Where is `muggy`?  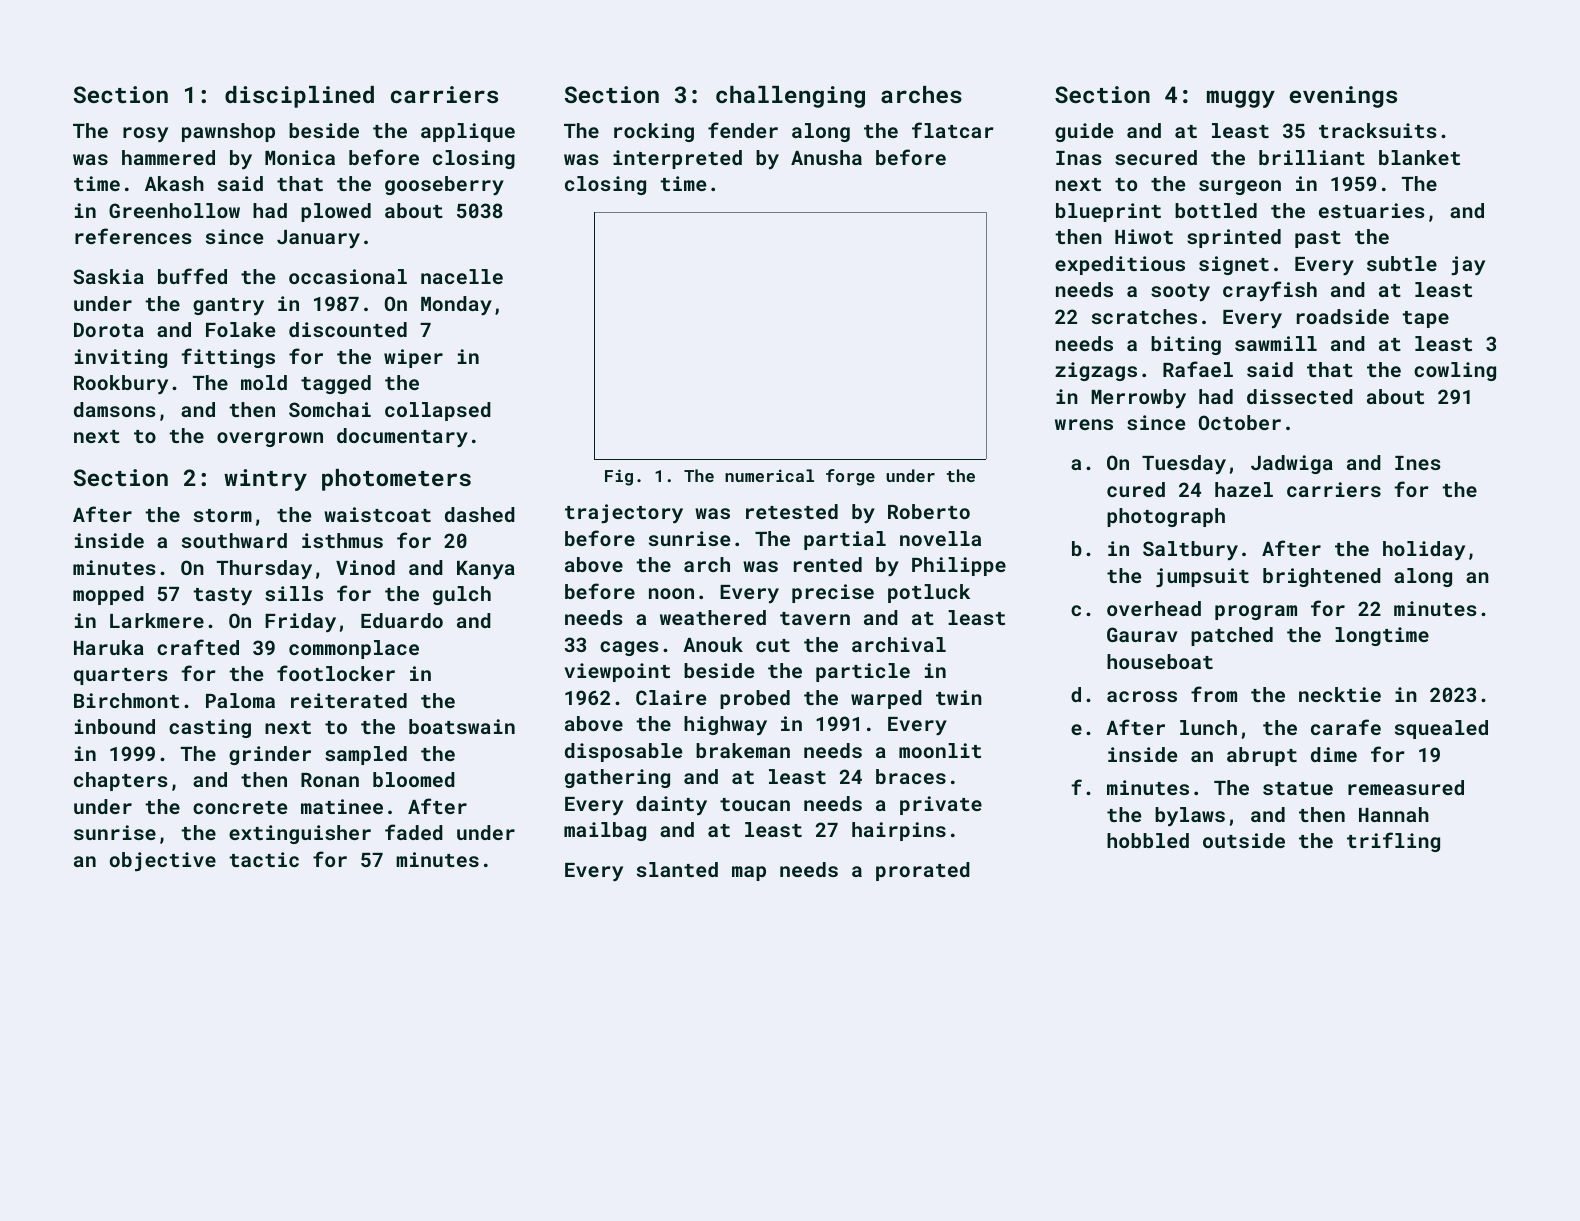 muggy is located at coordinates (1241, 99).
